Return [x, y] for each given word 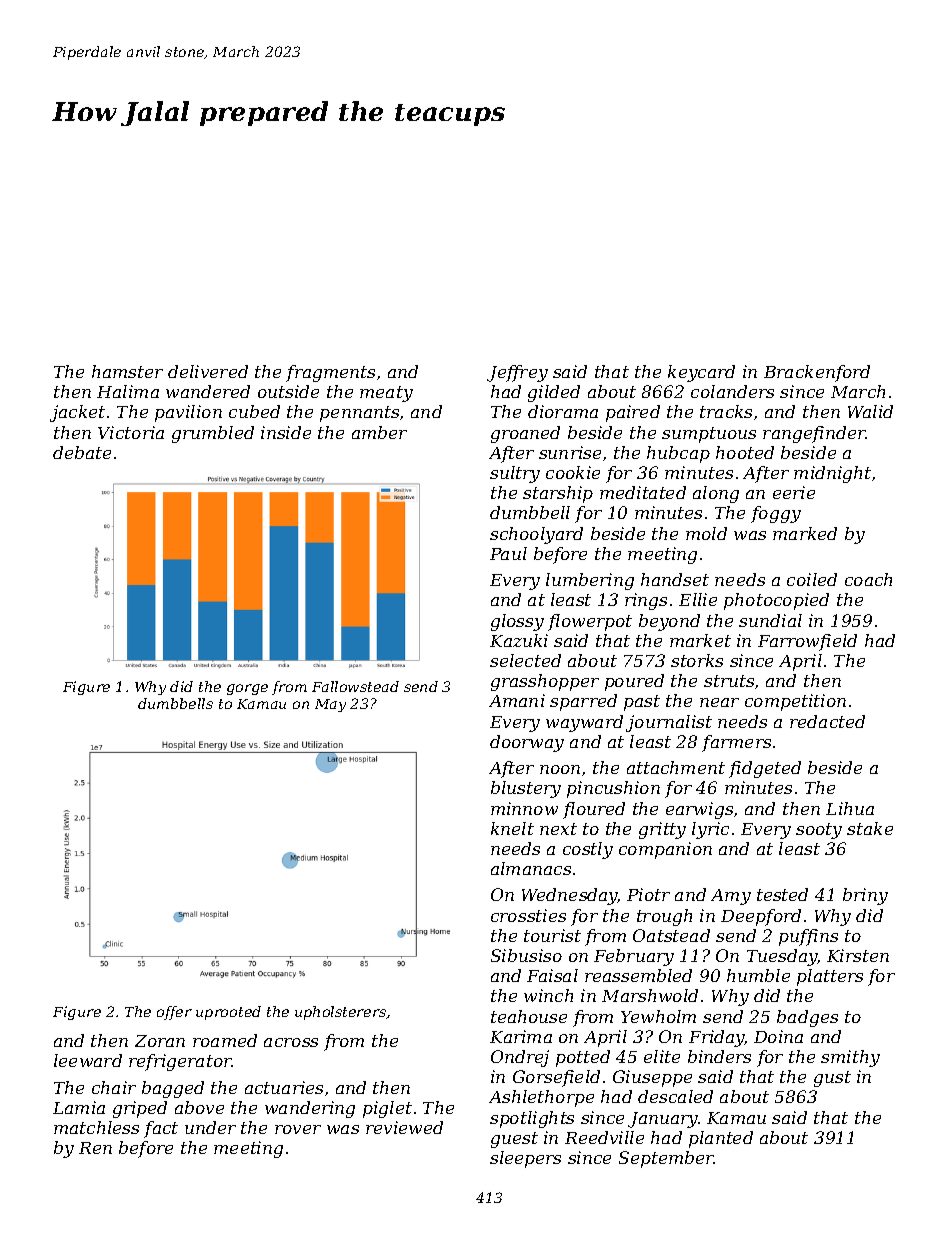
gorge [247, 689]
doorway [527, 743]
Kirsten [858, 955]
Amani [517, 700]
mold [706, 533]
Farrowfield [807, 642]
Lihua [850, 808]
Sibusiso [526, 955]
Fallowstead [355, 686]
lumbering [590, 581]
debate [82, 452]
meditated [643, 492]
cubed [254, 411]
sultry [515, 474]
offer [174, 1013]
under [210, 1127]
